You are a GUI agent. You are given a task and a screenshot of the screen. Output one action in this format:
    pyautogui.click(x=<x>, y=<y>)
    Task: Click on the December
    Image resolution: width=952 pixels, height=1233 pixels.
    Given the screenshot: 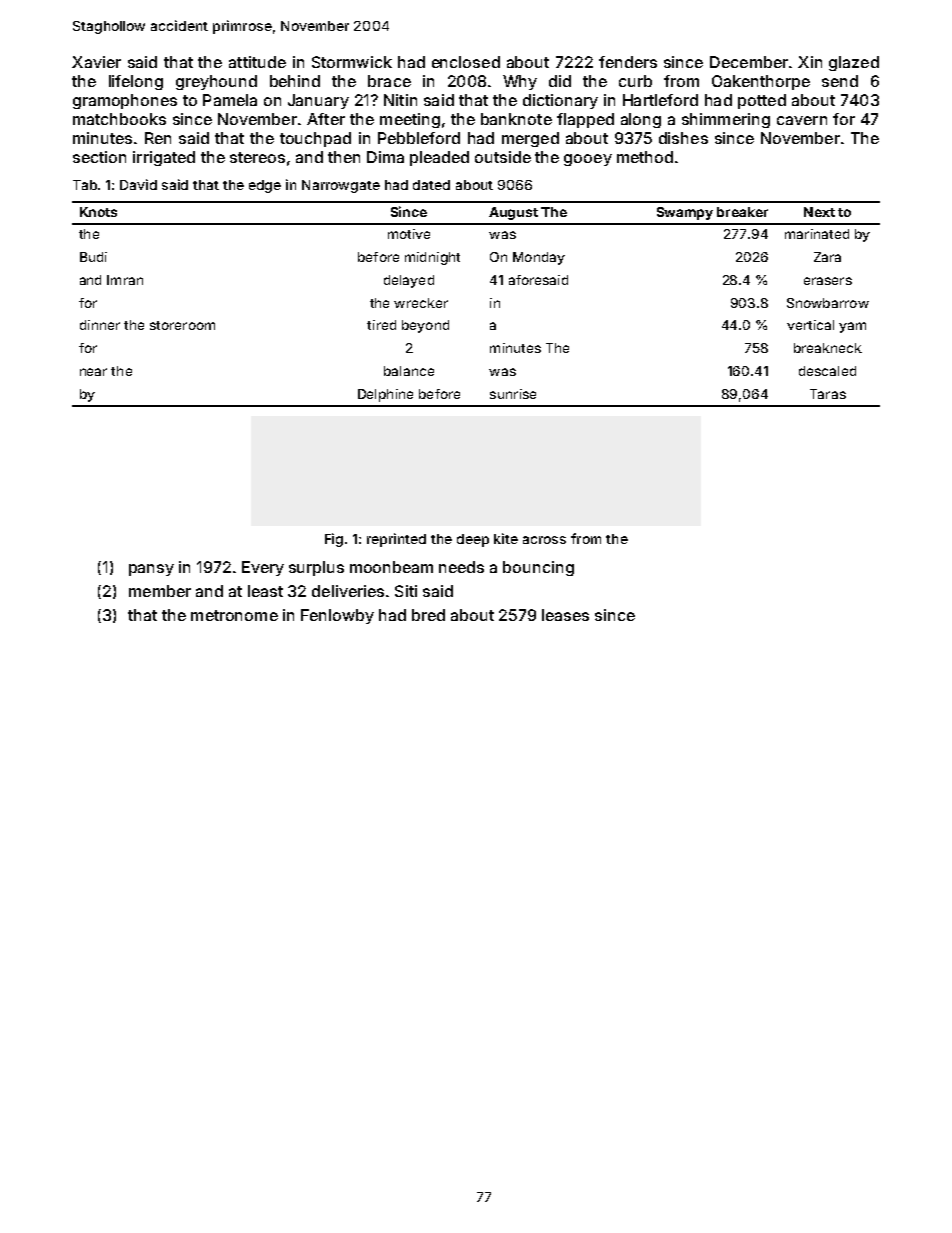 What is the action you would take?
    pyautogui.click(x=749, y=62)
